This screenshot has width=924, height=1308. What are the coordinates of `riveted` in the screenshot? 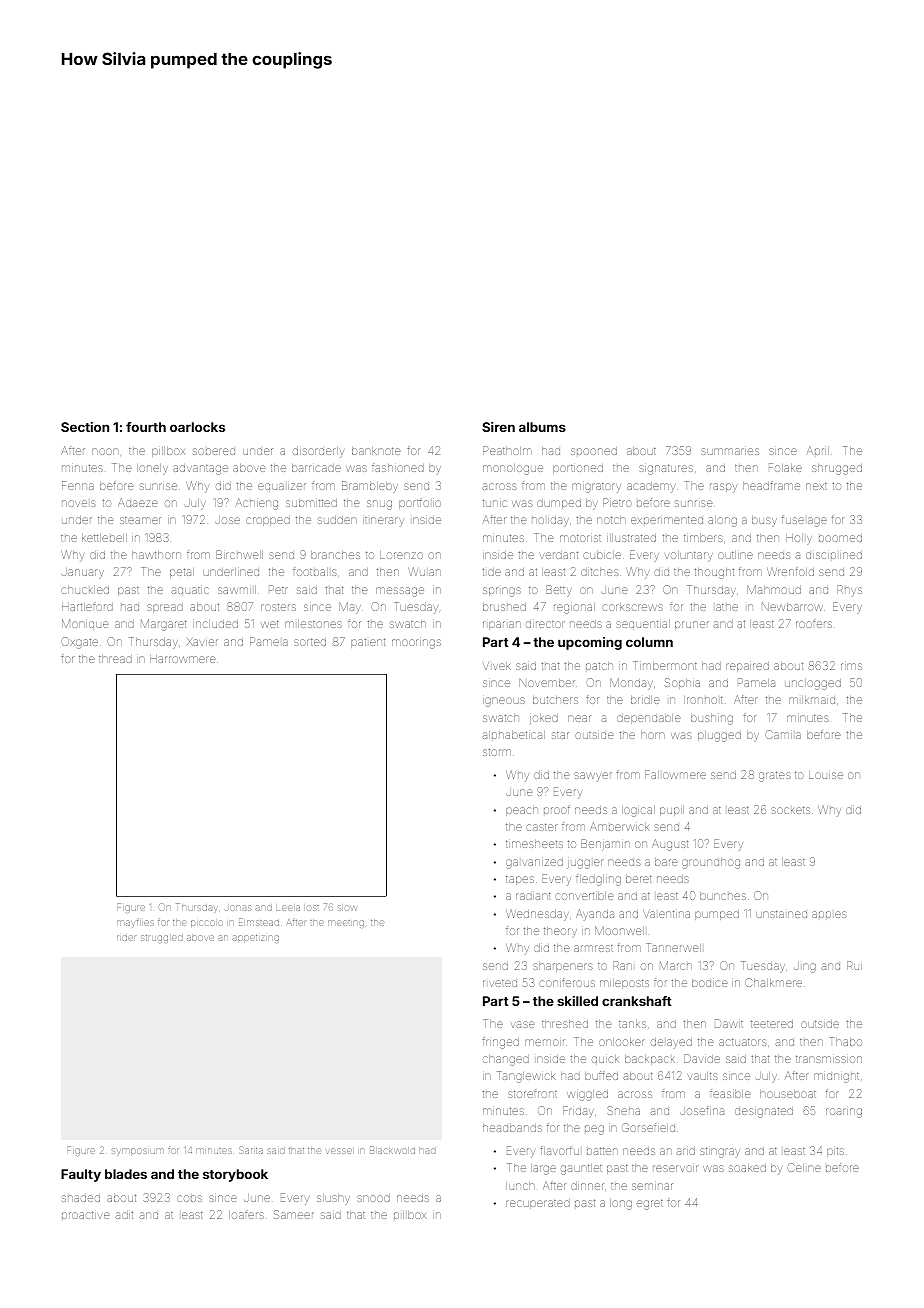 It's located at (500, 983).
